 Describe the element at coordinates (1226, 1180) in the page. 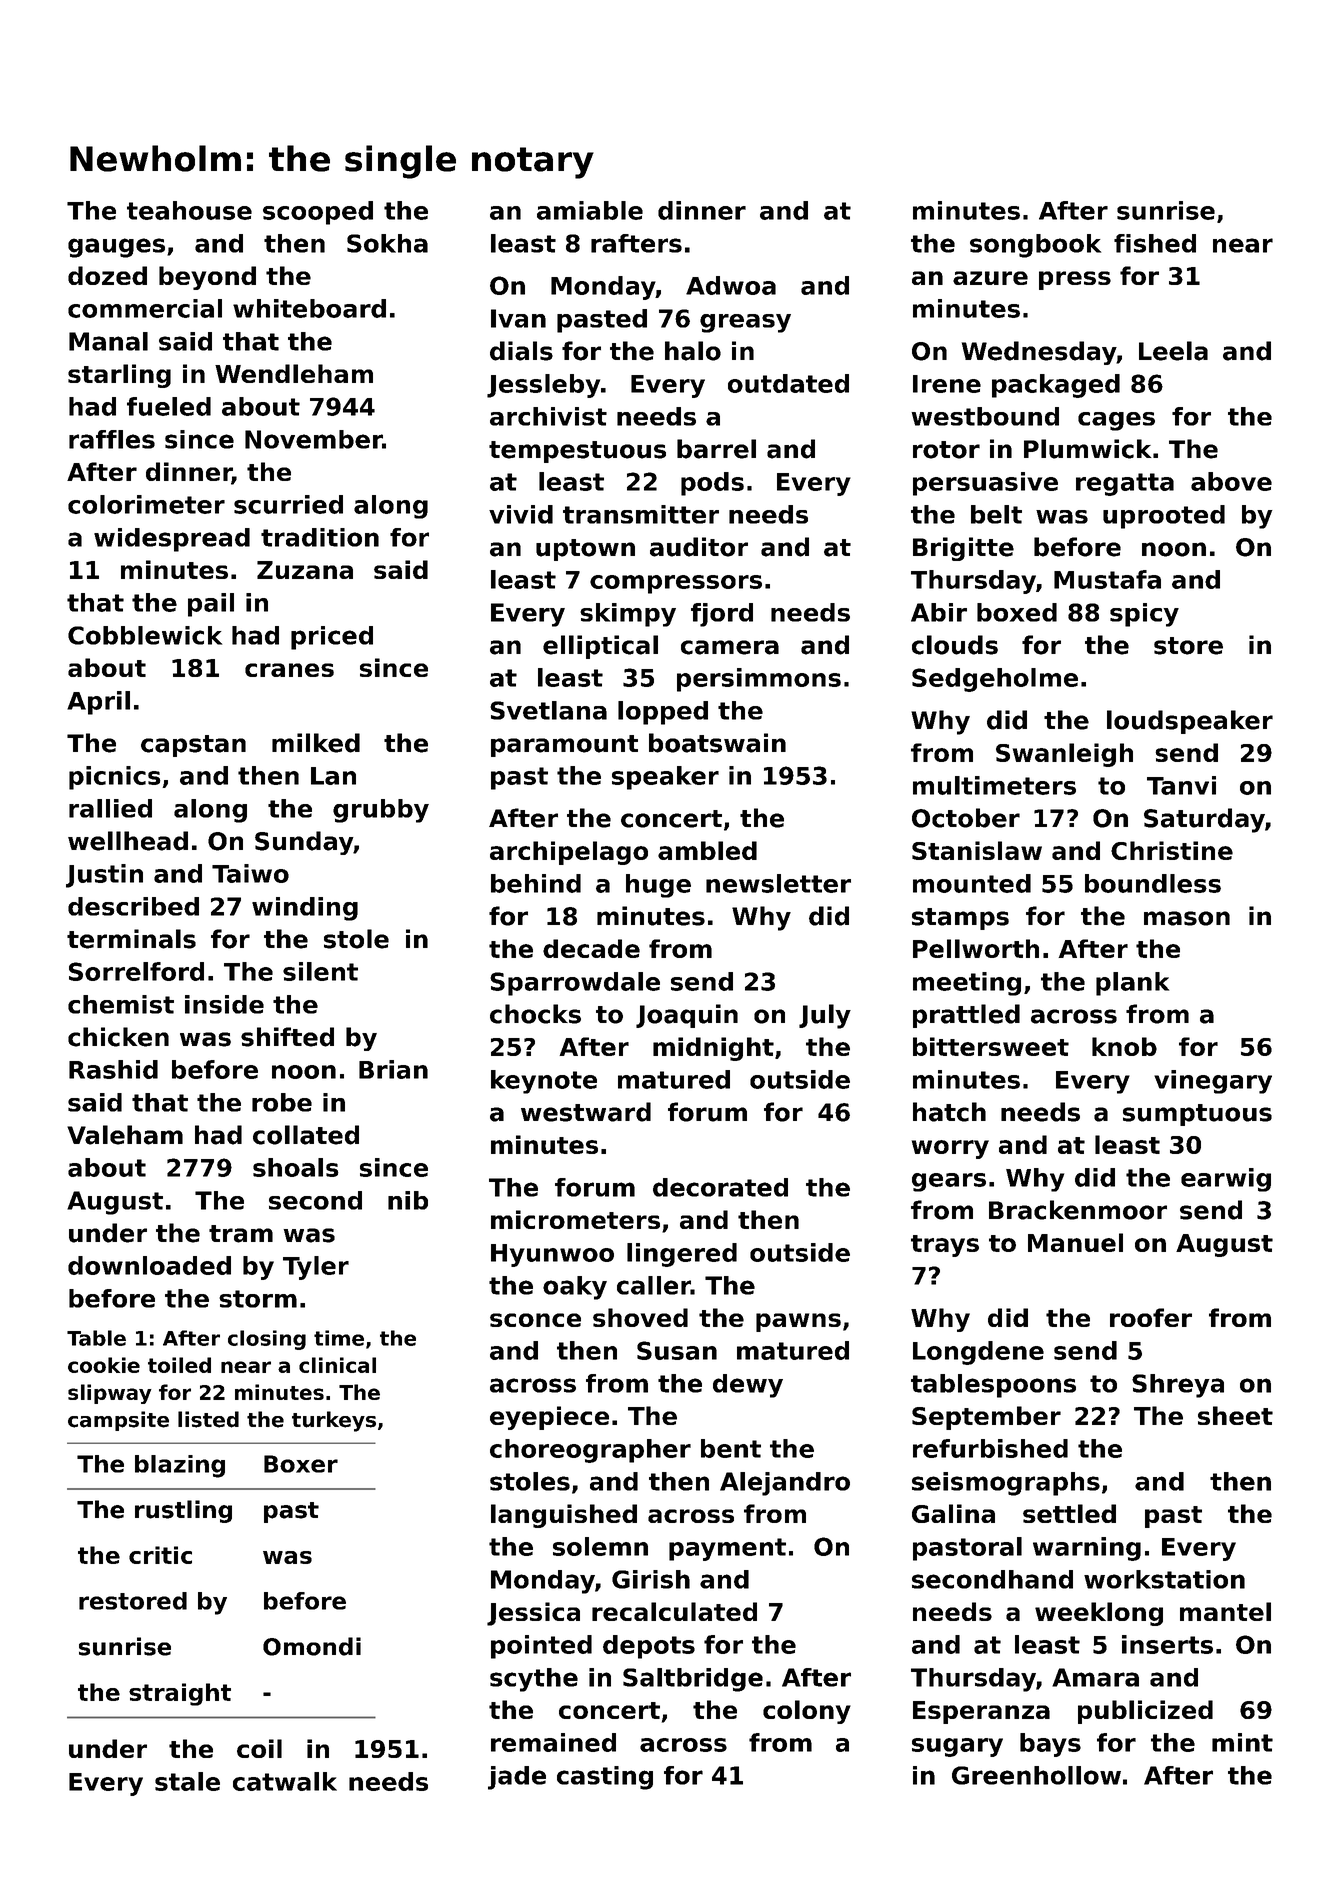

I see `earwig` at that location.
